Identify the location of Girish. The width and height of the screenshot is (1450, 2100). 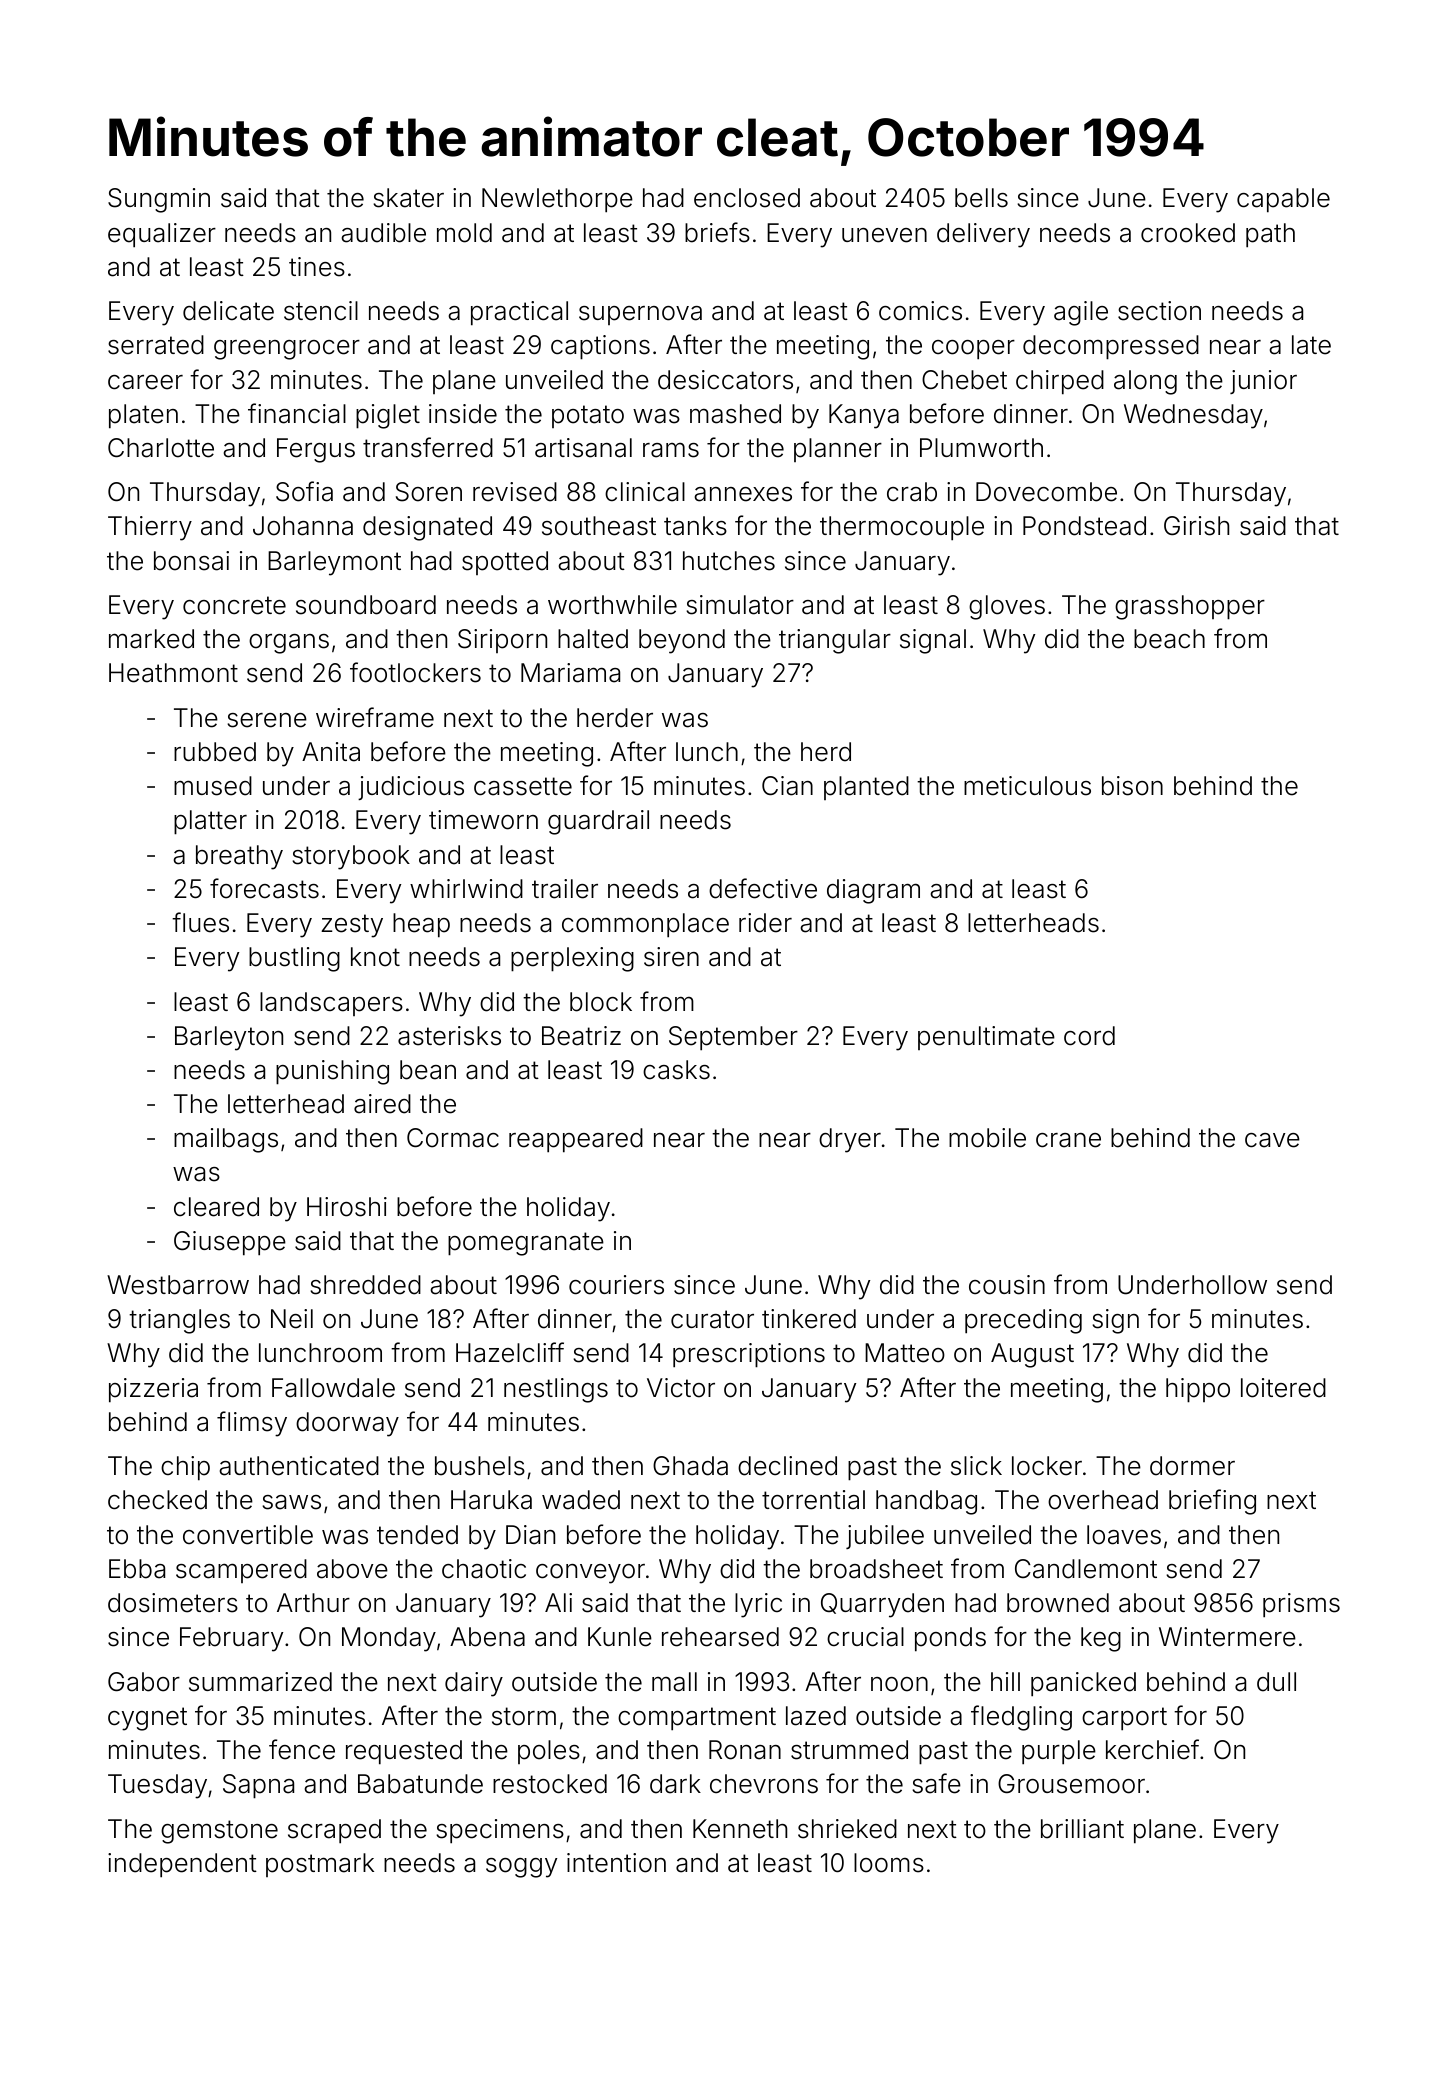
(1196, 526).
